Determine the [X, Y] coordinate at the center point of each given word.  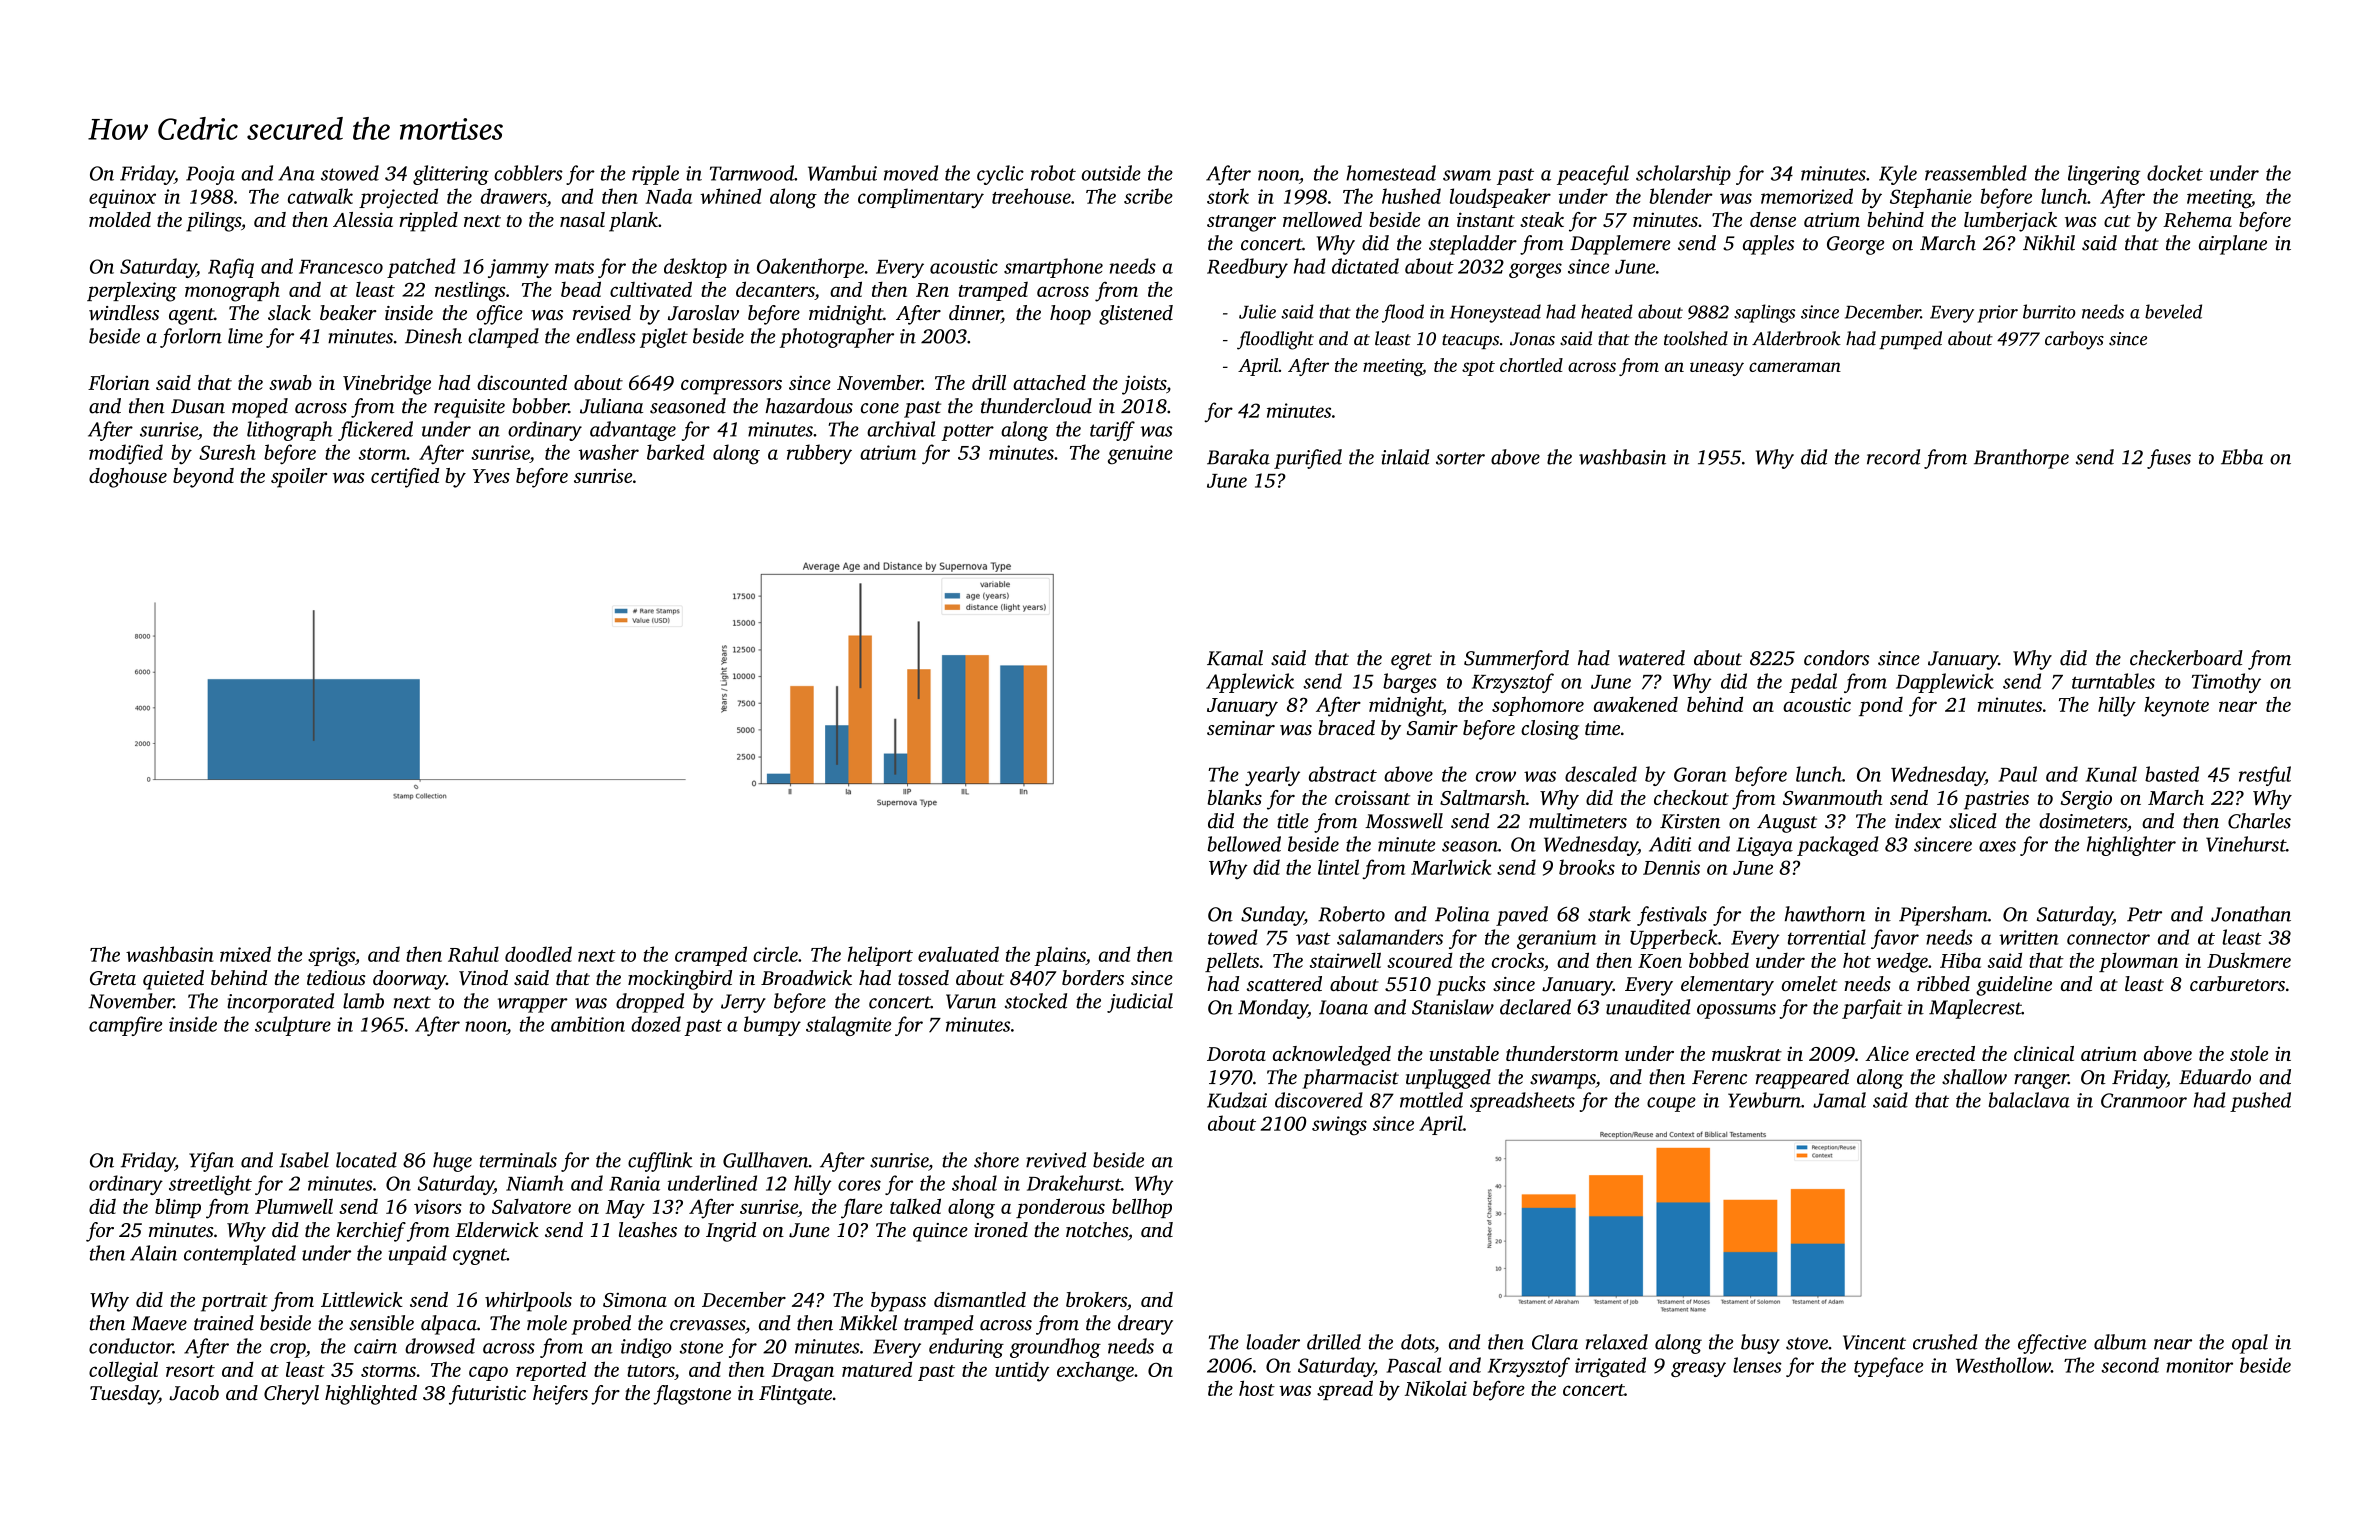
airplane [2233, 245]
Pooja [210, 175]
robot [1053, 173]
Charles [2259, 821]
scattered [1284, 983]
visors [438, 1206]
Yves [491, 476]
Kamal [1235, 658]
